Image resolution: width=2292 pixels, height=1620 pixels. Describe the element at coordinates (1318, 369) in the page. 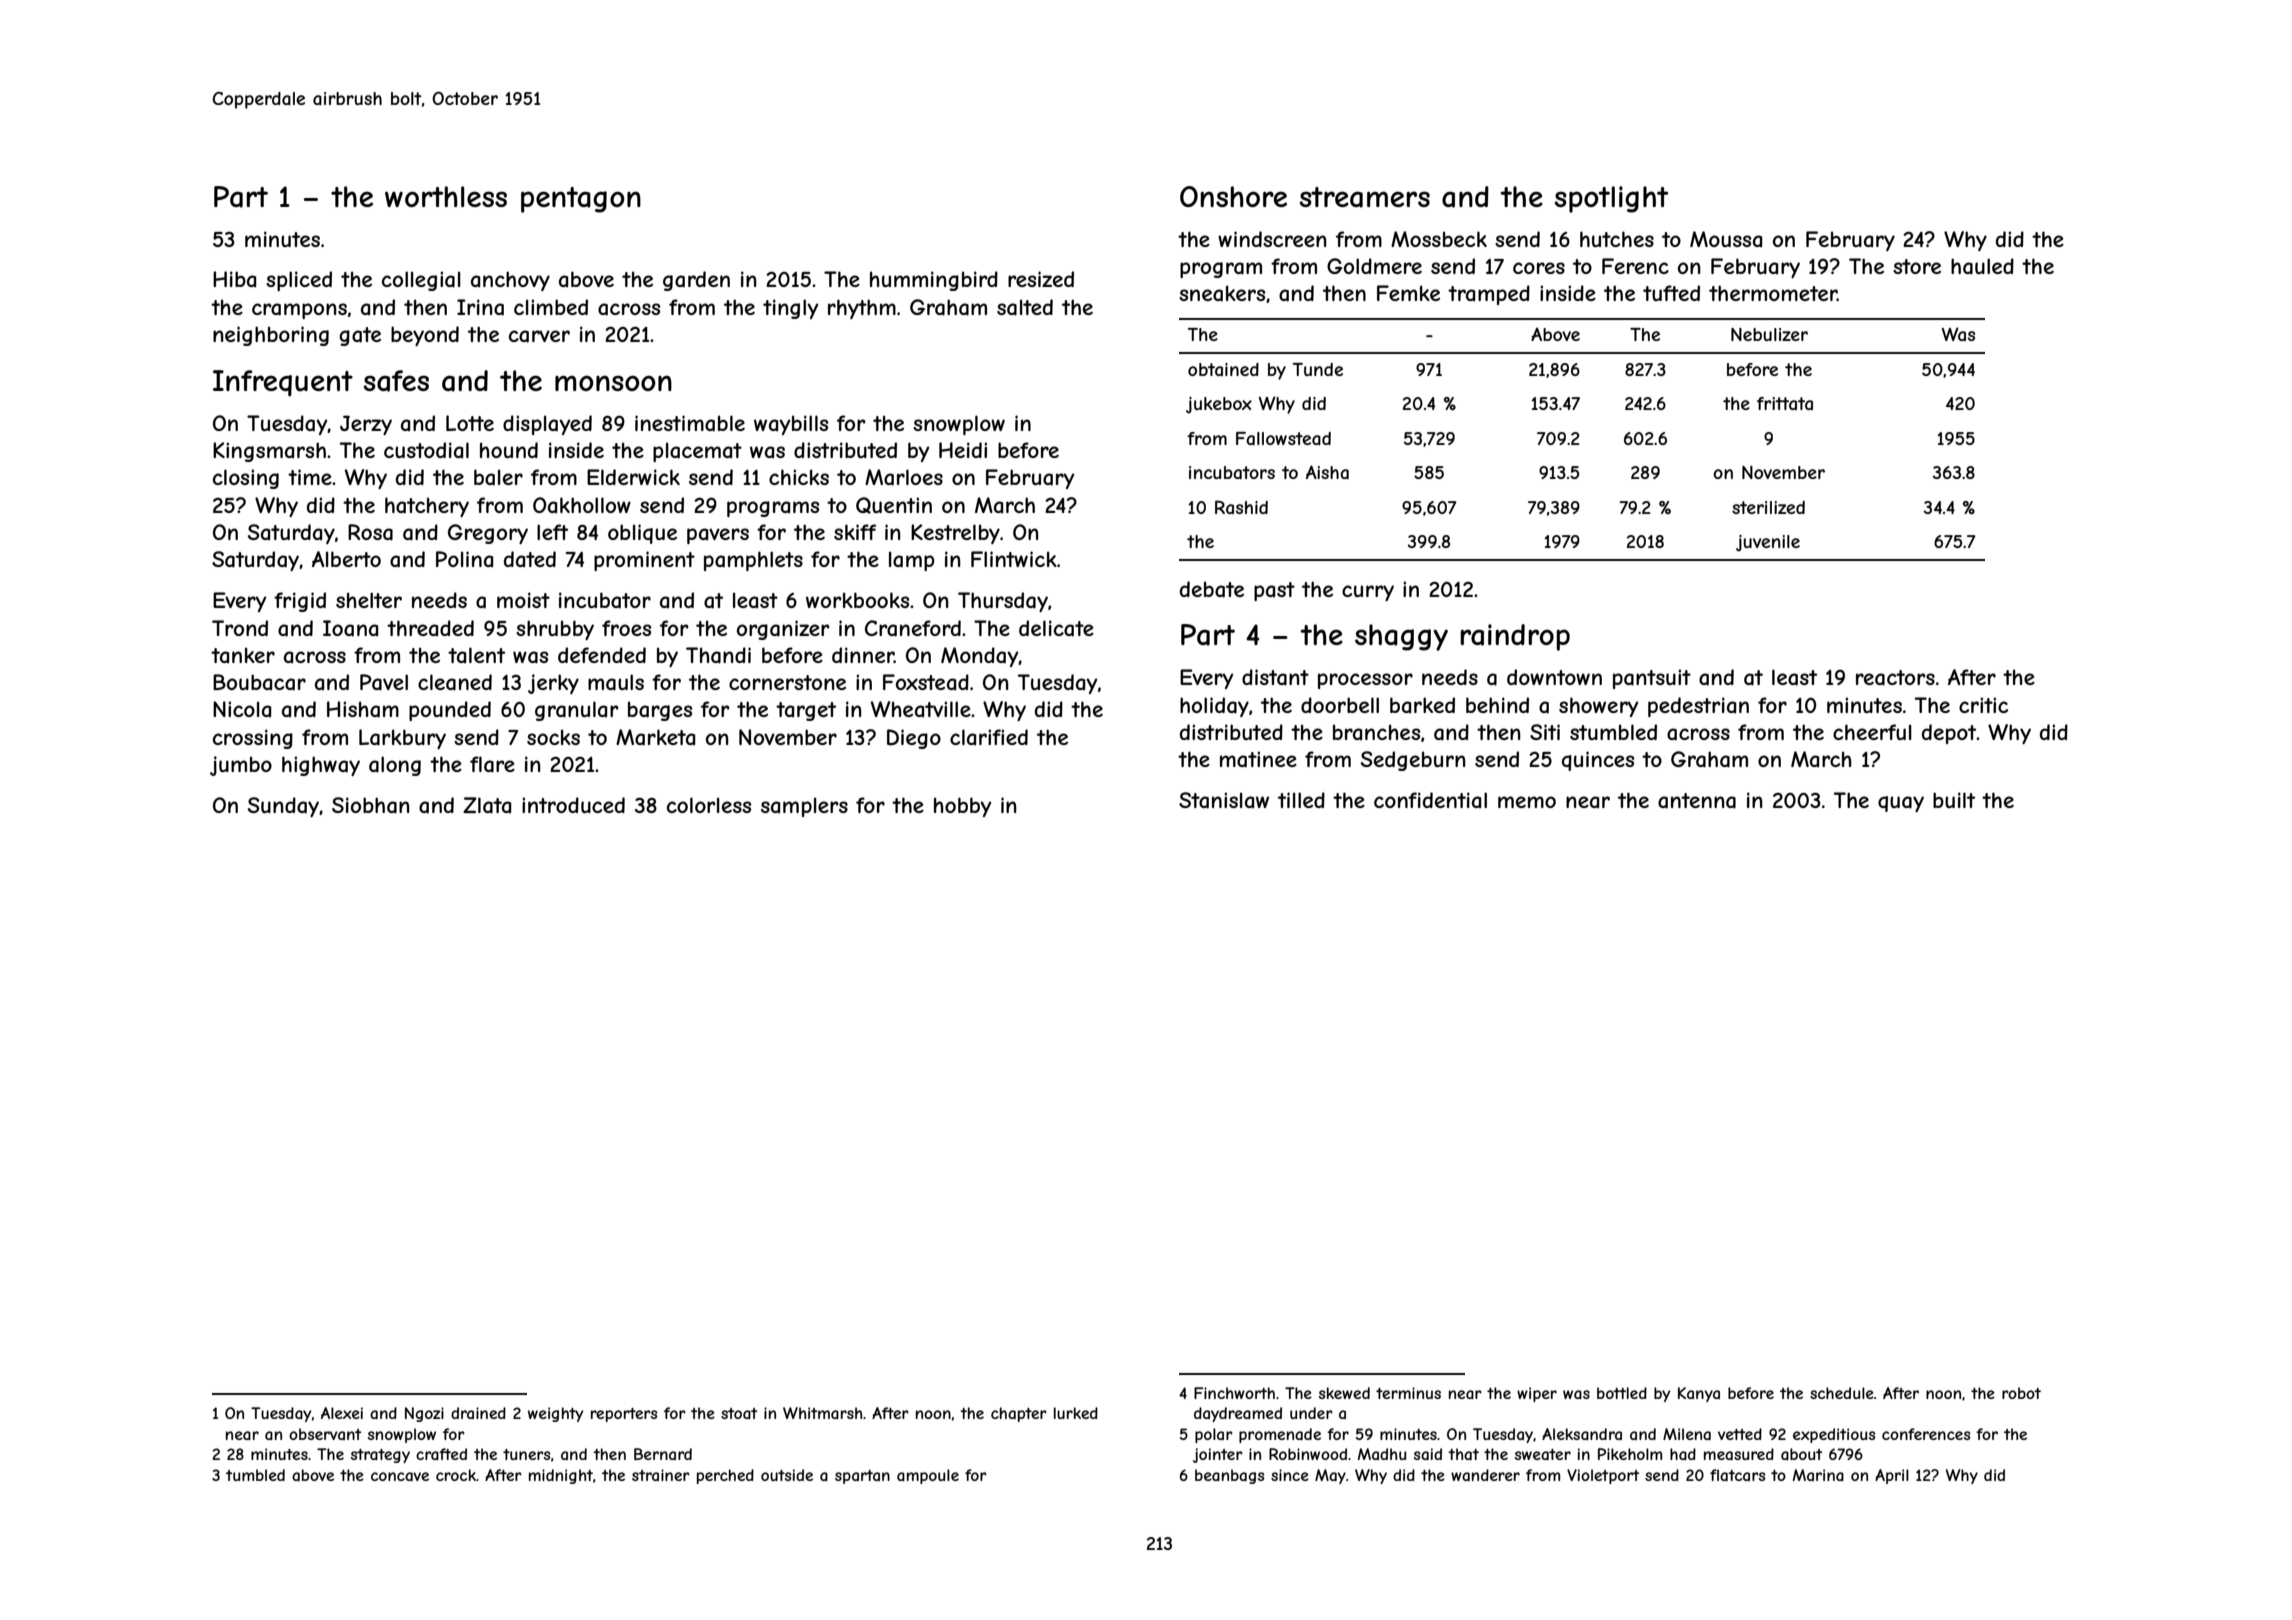

I see `Tunde` at that location.
